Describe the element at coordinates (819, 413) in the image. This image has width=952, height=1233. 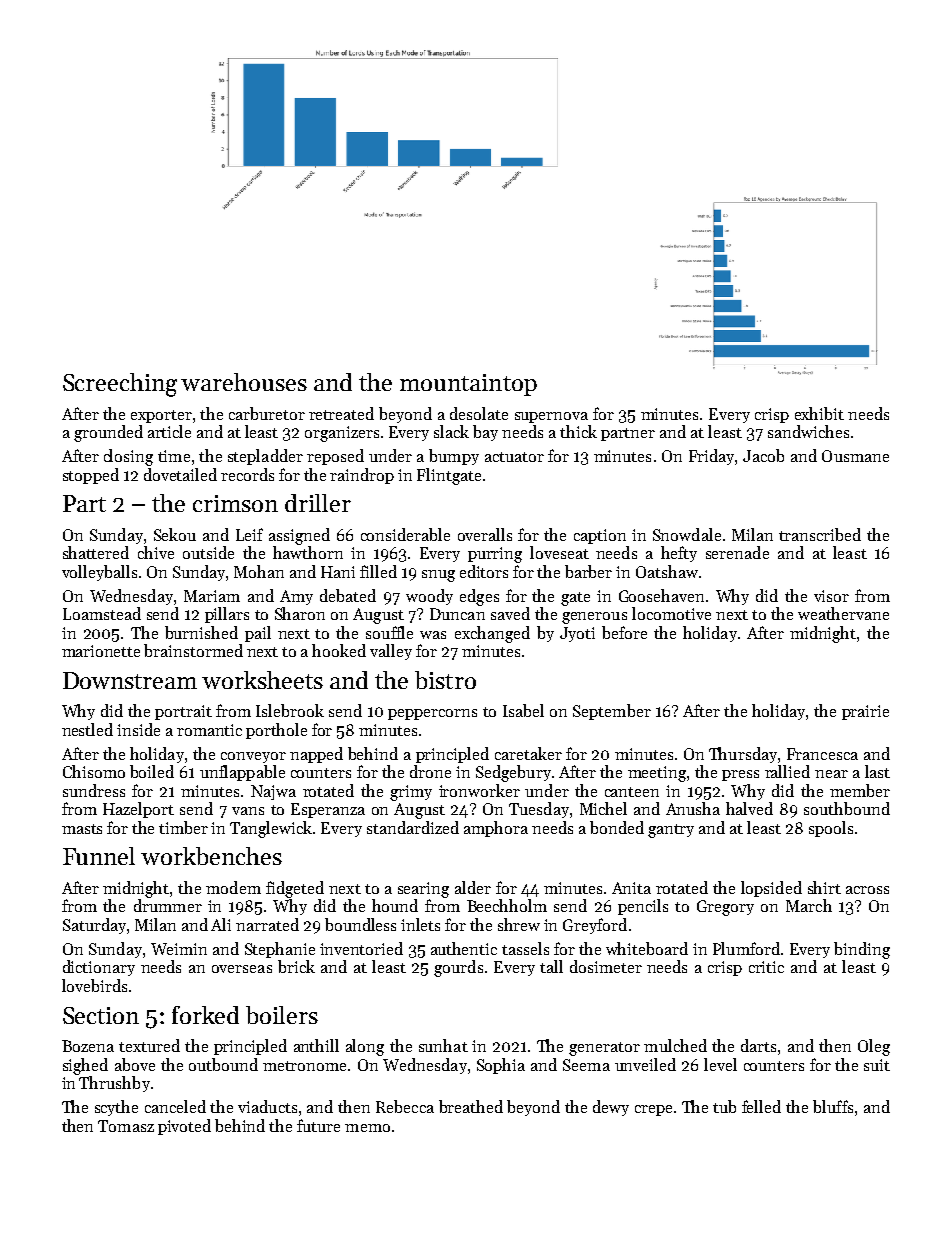
I see `exhibit` at that location.
